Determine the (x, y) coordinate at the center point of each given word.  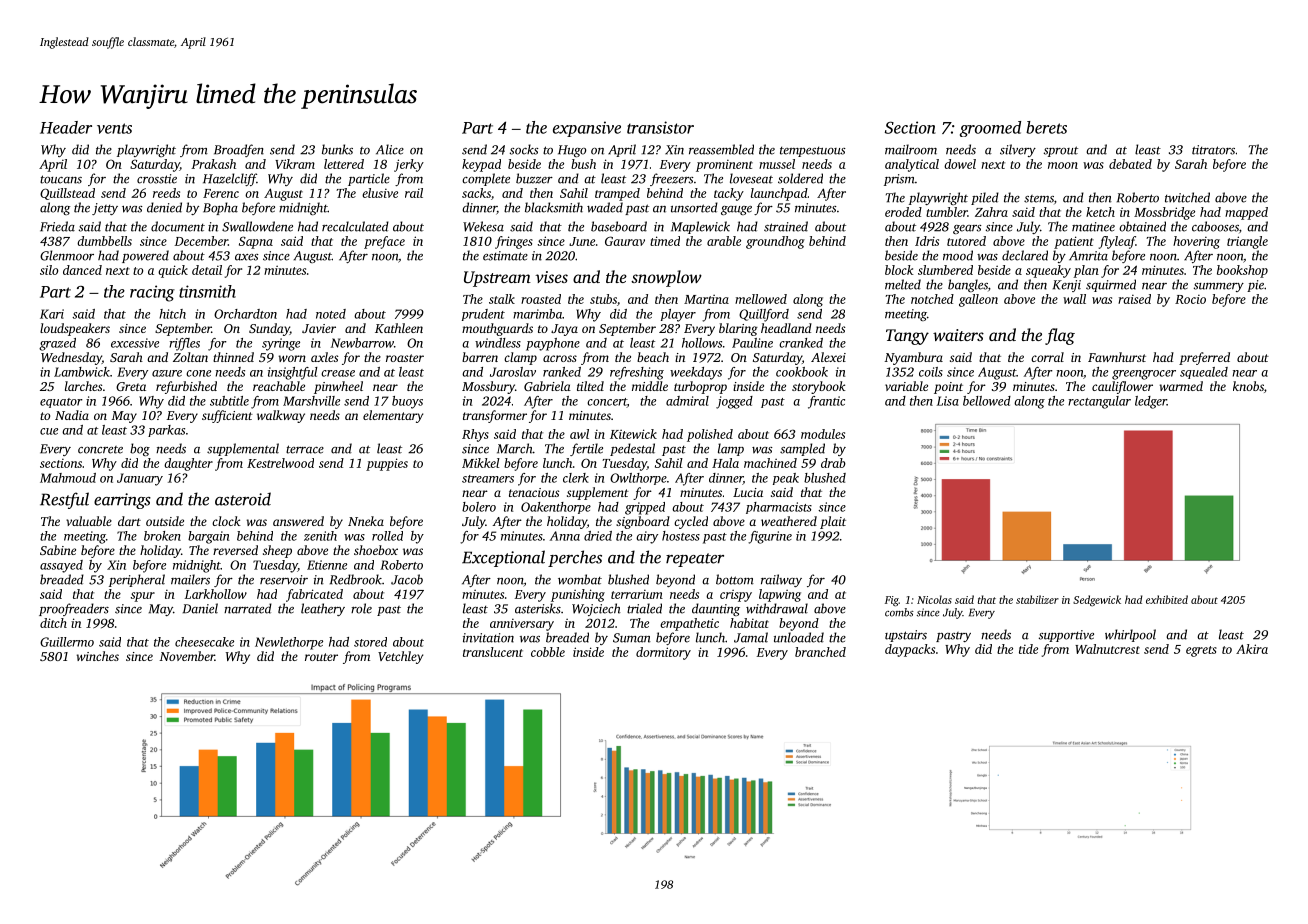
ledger (1151, 402)
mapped (1246, 213)
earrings (122, 501)
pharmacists (779, 508)
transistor (660, 127)
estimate (505, 256)
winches (98, 656)
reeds (166, 193)
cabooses (1215, 226)
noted (331, 314)
